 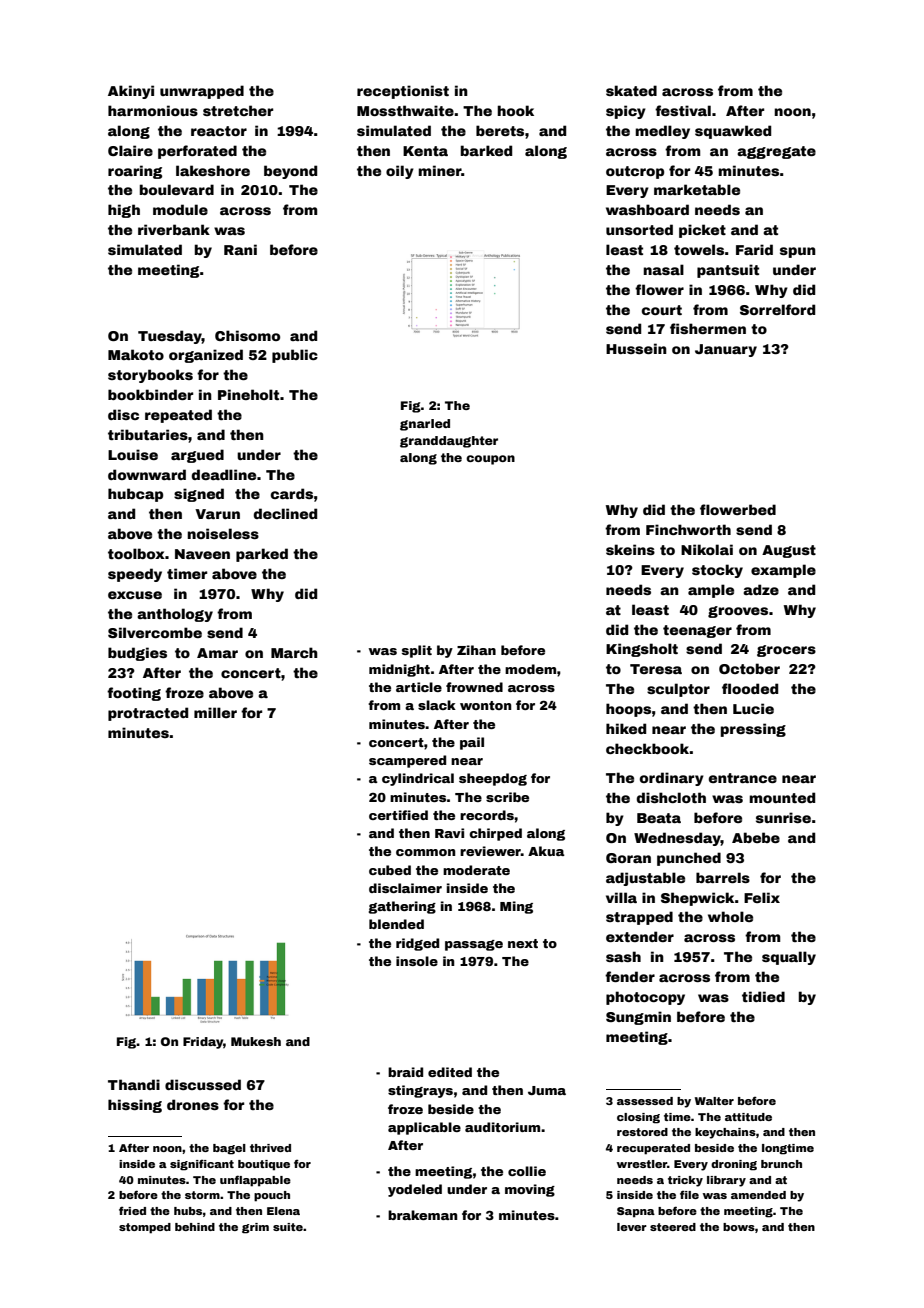 I want to click on Amar, so click(x=217, y=653).
